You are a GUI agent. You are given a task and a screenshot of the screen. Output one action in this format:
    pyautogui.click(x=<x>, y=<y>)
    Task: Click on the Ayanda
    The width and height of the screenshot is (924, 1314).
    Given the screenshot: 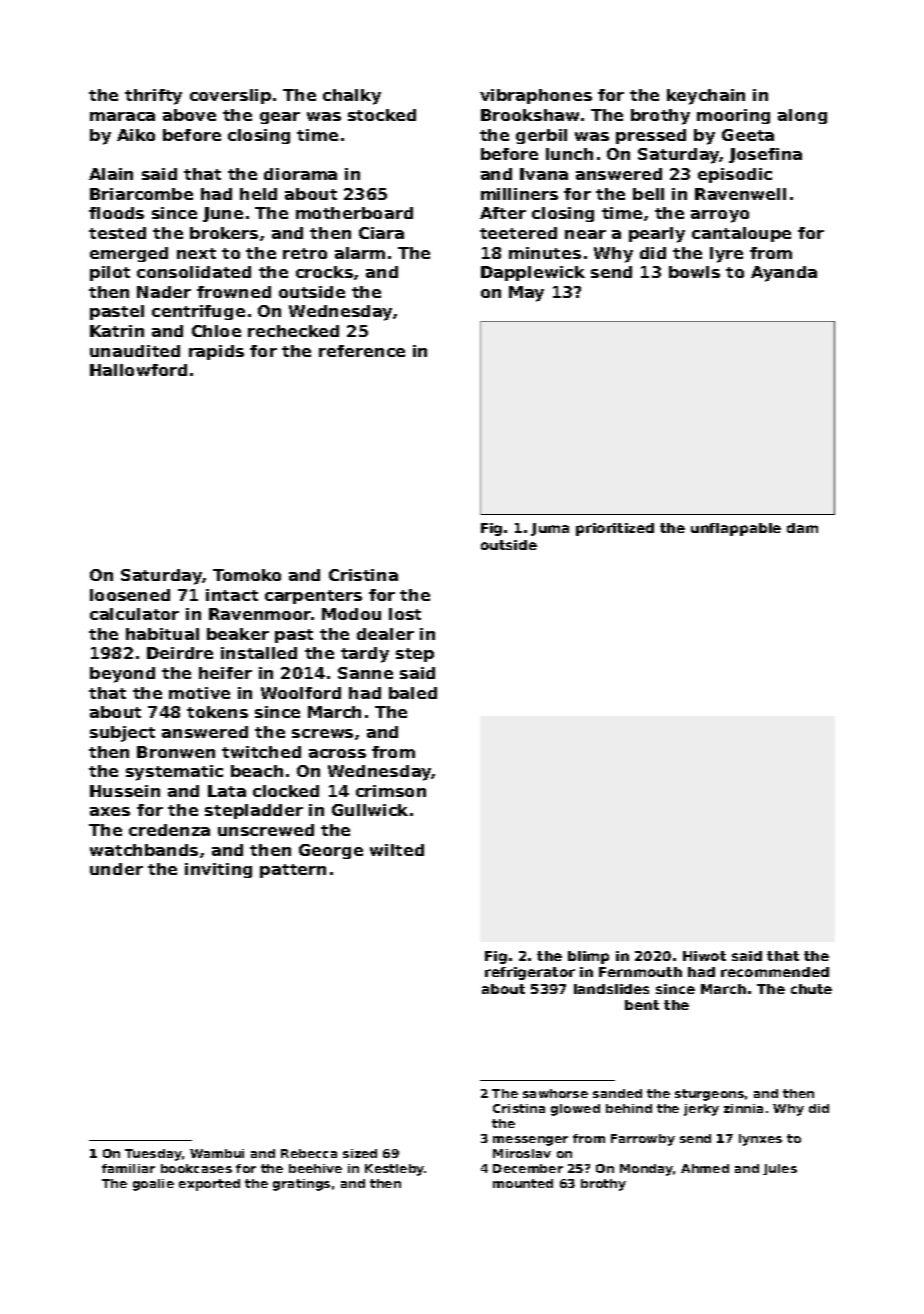 What is the action you would take?
    pyautogui.click(x=784, y=274)
